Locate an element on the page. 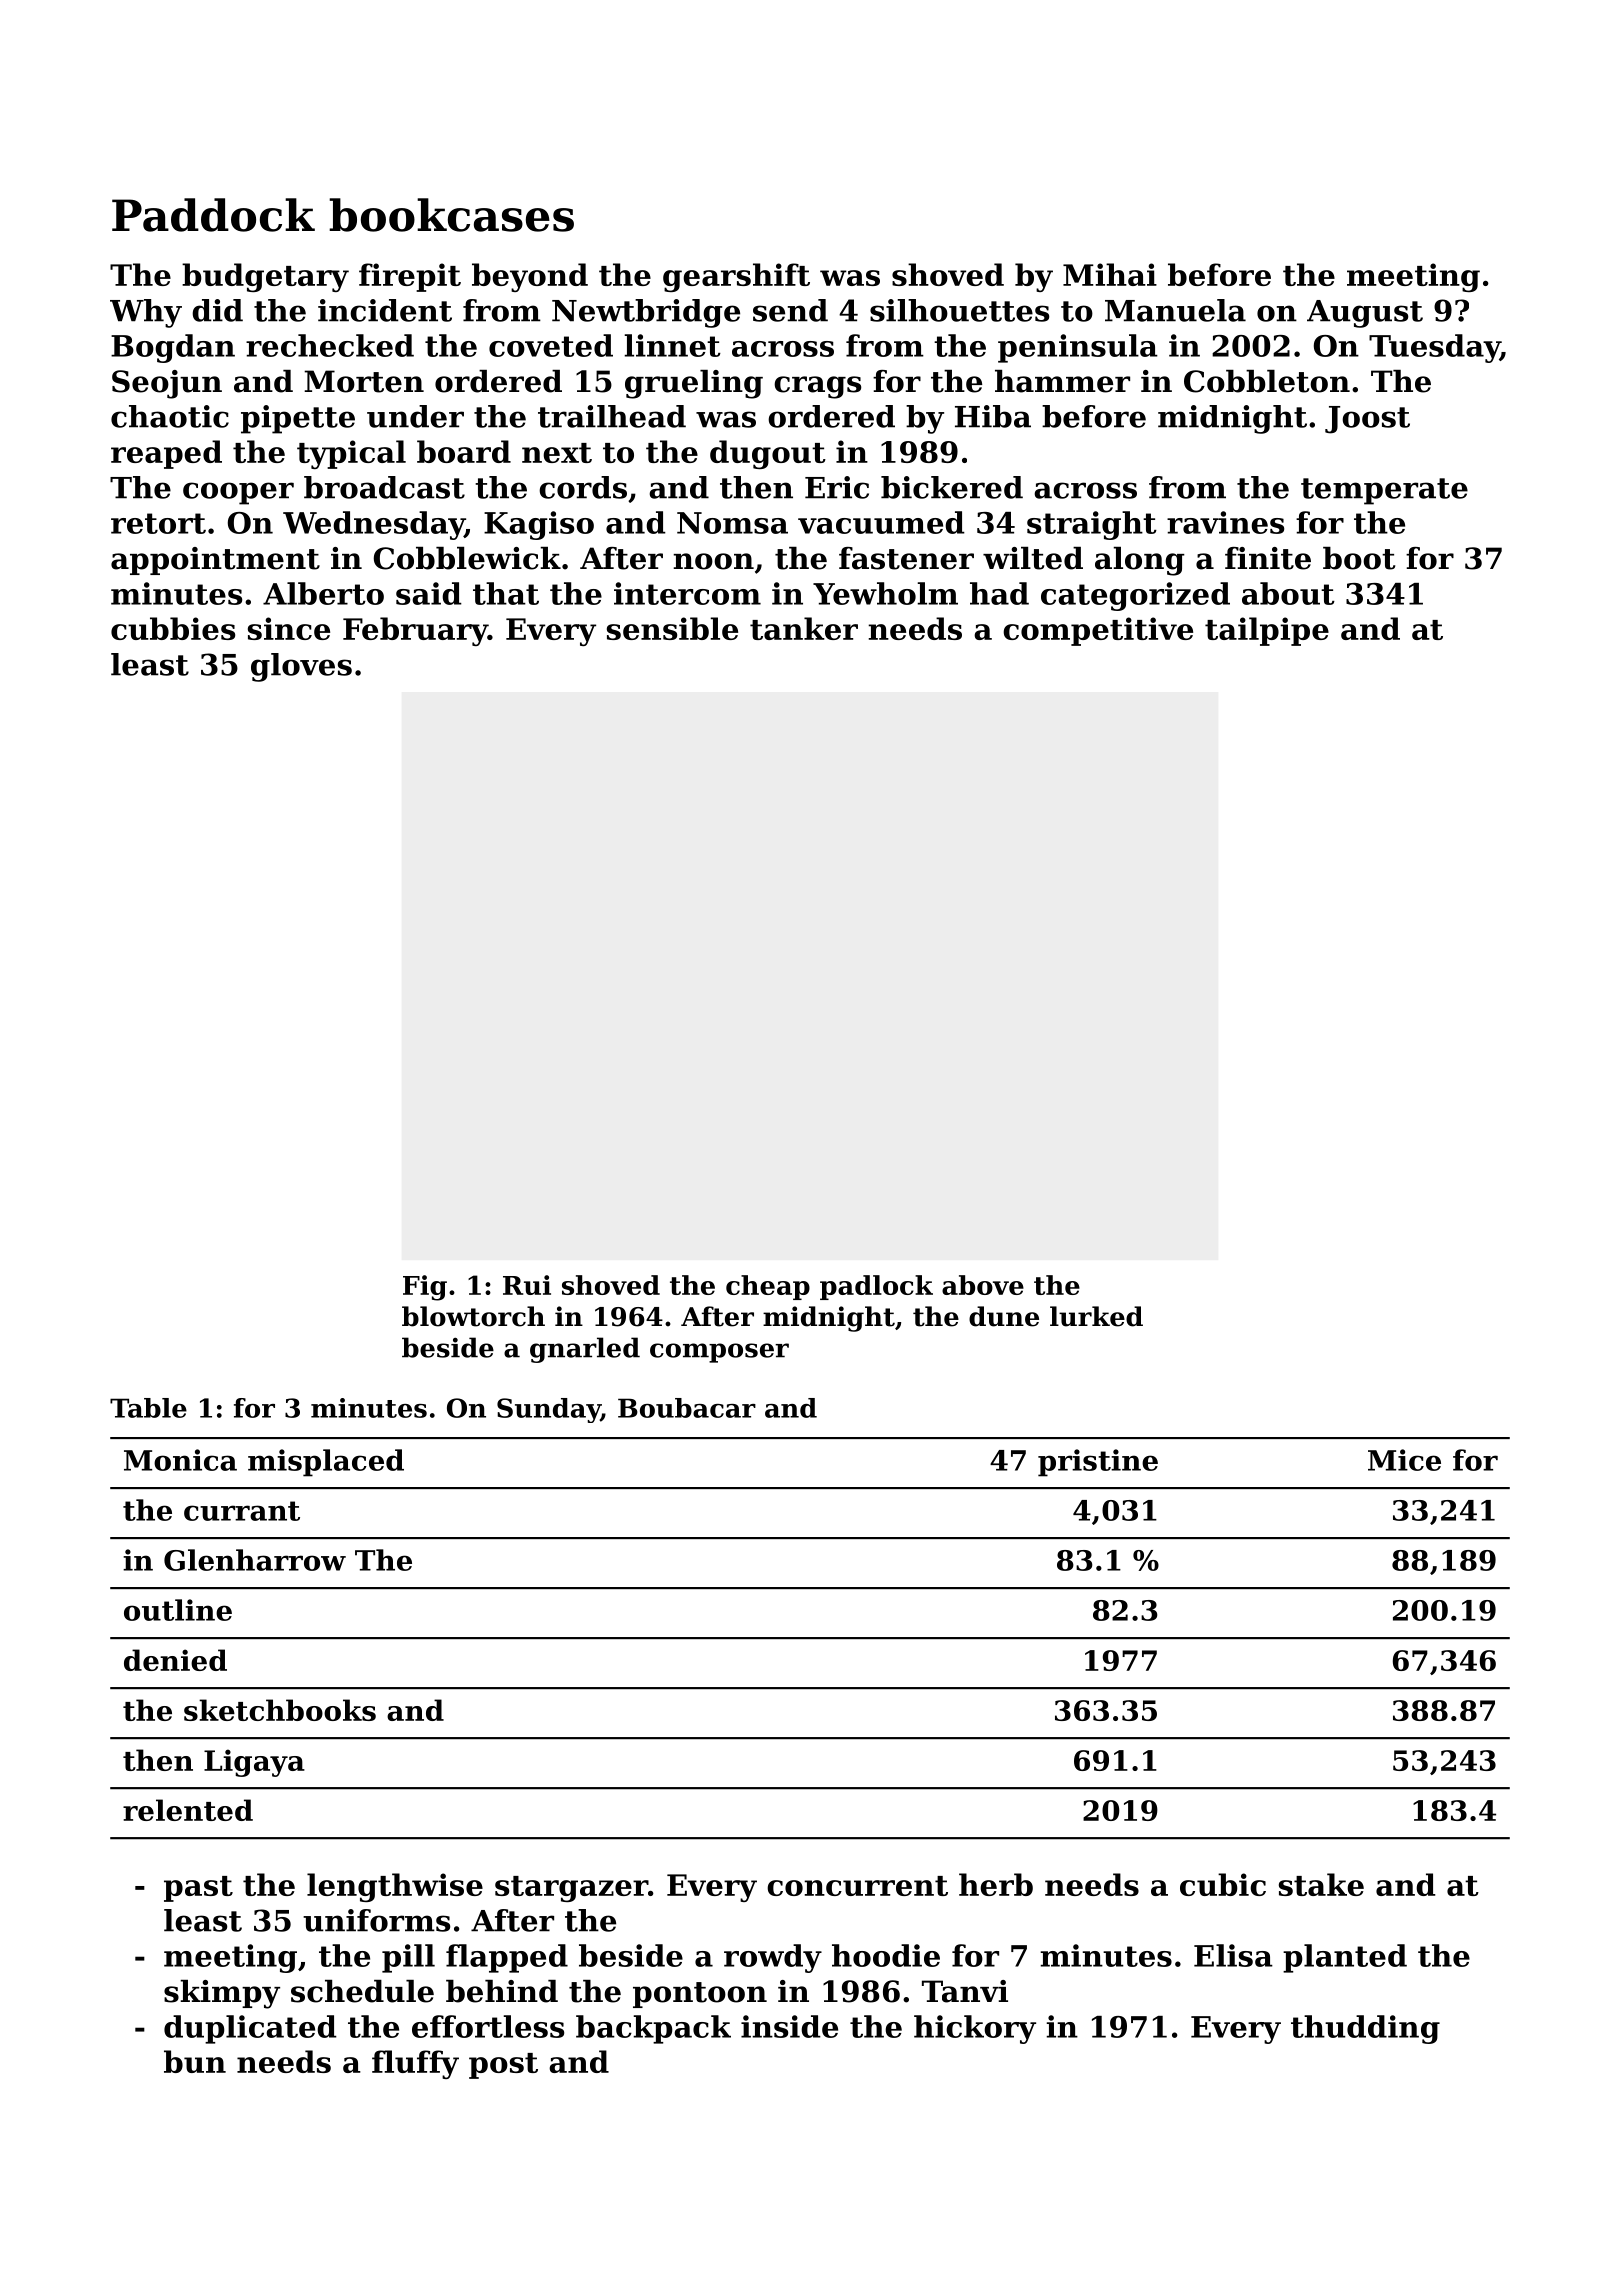 The image size is (1620, 2292). fluffy is located at coordinates (415, 2064).
